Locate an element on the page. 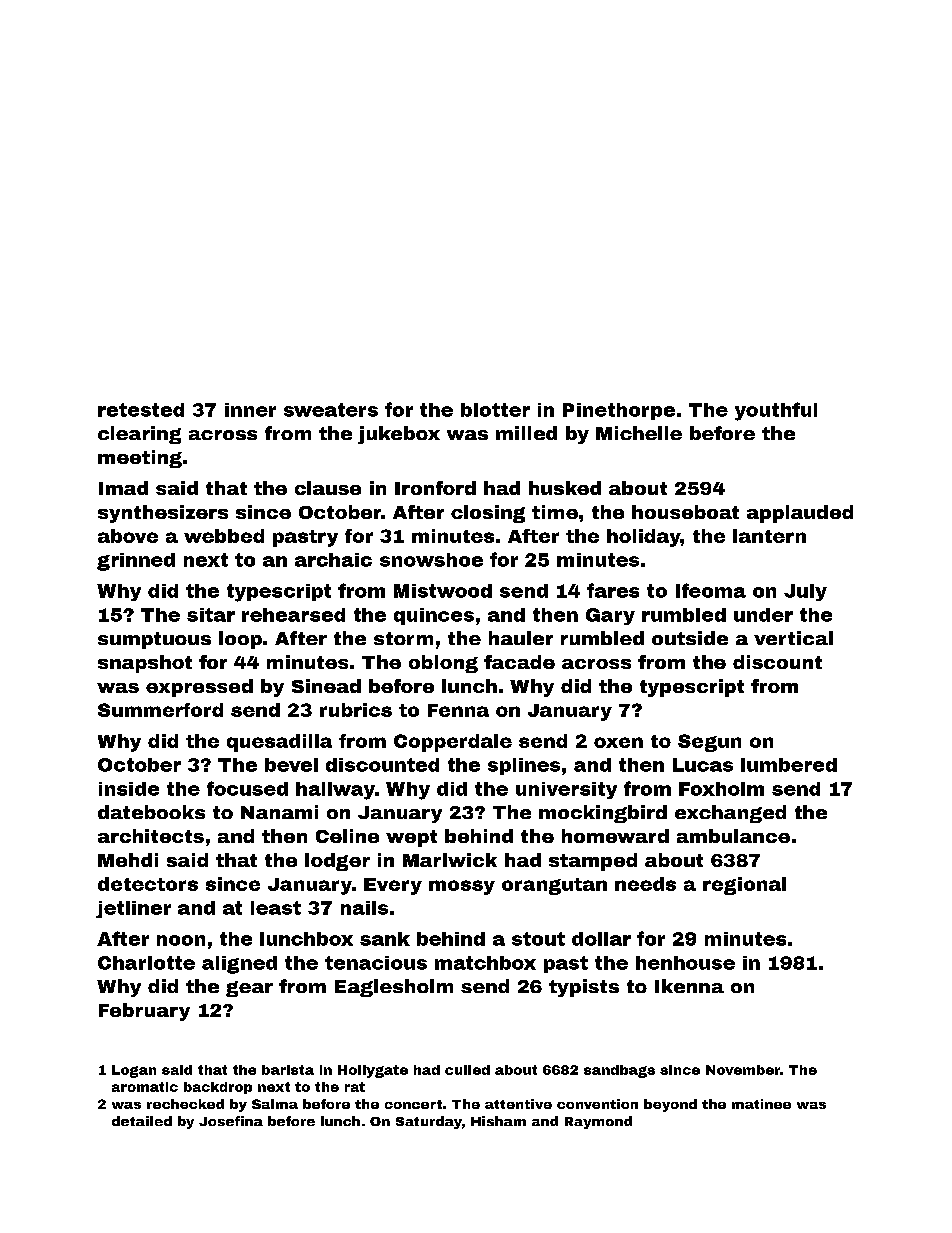  Foxholm is located at coordinates (721, 789).
